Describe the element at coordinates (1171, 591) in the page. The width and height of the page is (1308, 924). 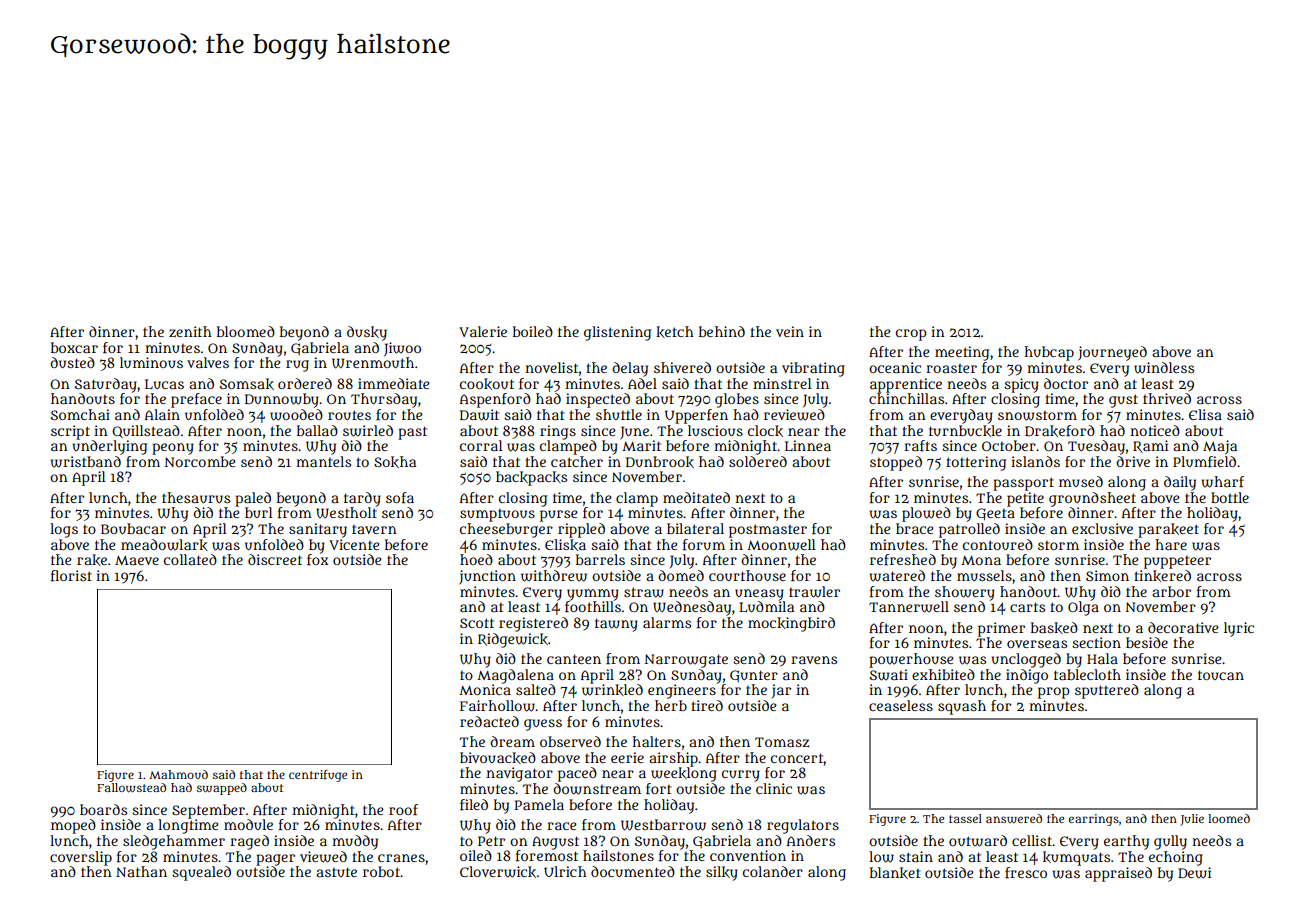
I see `arbor` at that location.
